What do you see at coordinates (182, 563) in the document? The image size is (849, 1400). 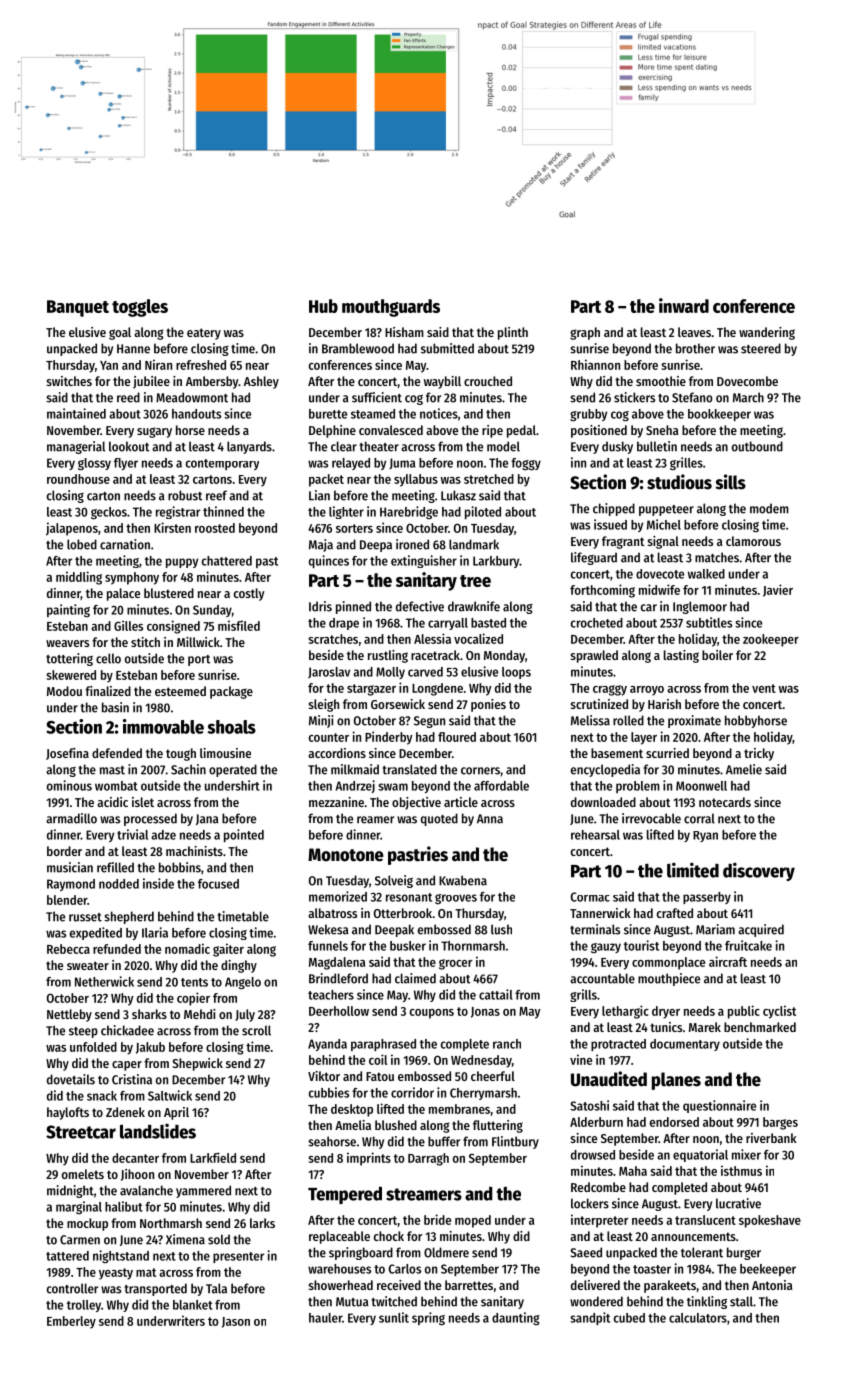 I see `puppy` at bounding box center [182, 563].
